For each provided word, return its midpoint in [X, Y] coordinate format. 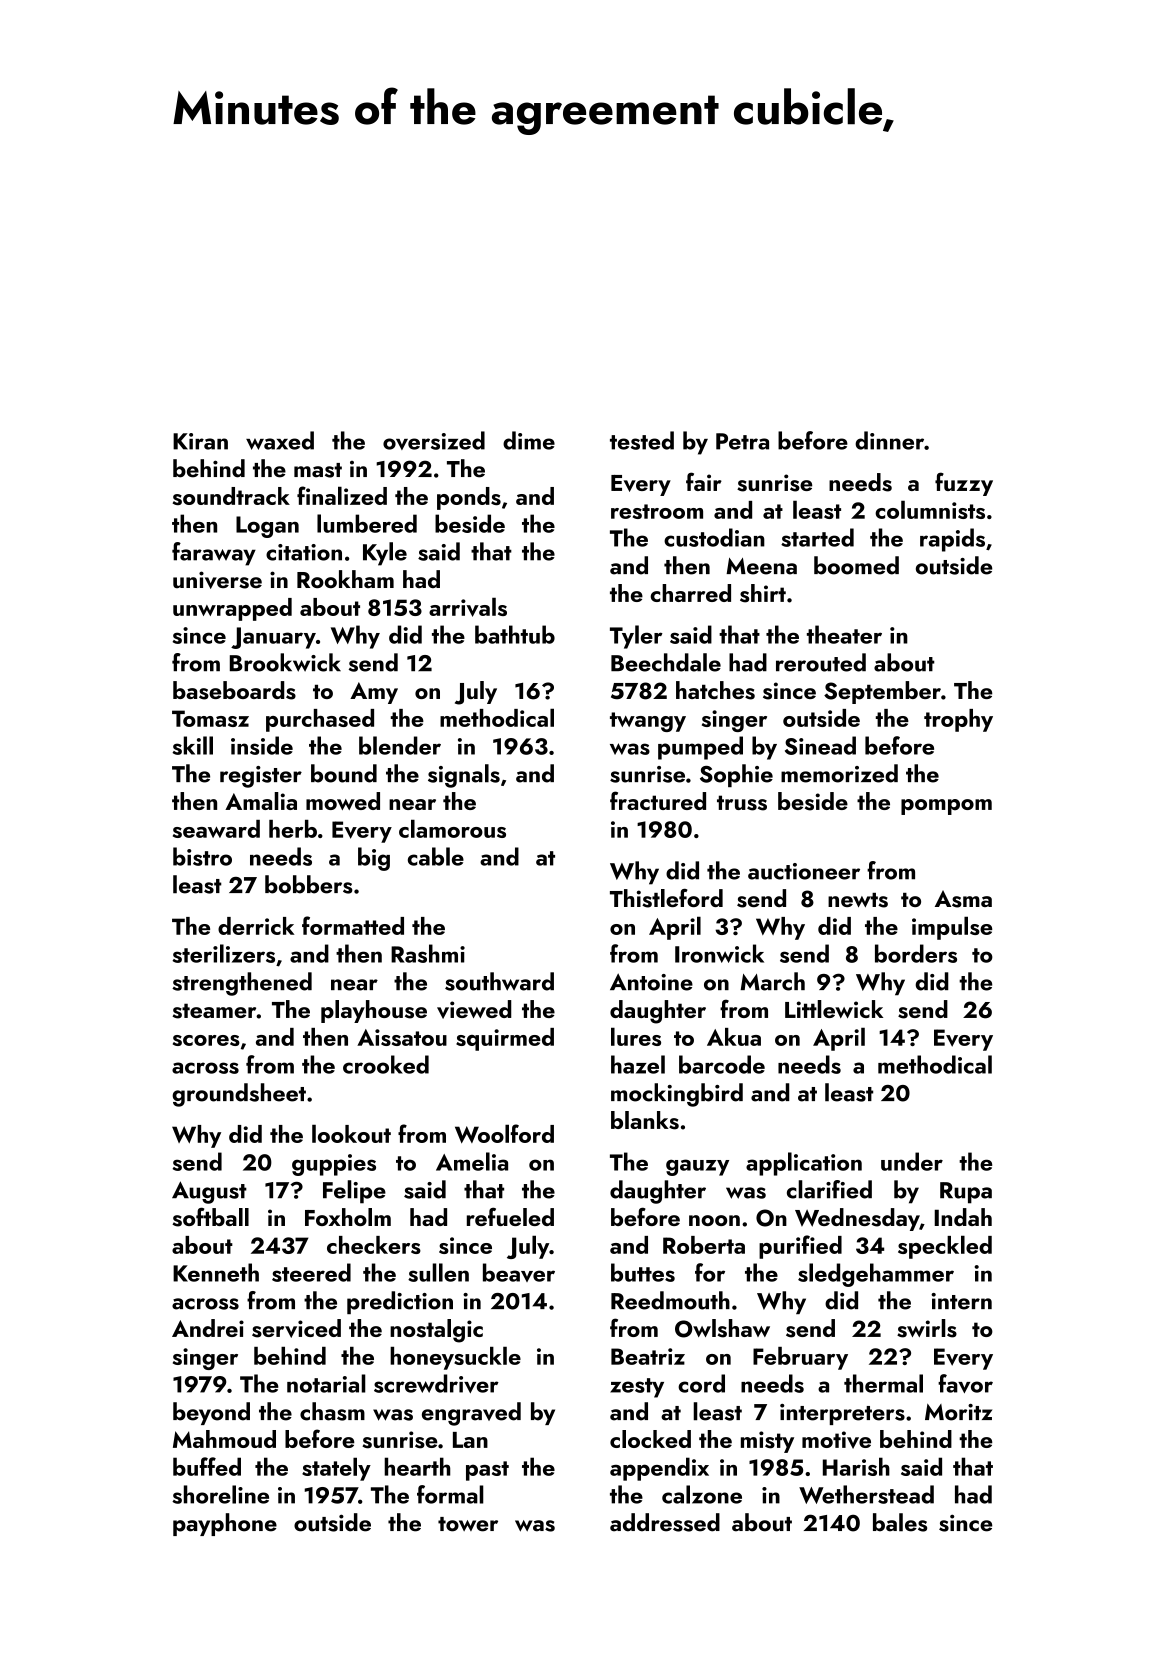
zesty [637, 1388]
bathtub [515, 634]
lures [636, 1036]
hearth [417, 1466]
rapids [952, 540]
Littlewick [834, 1009]
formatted [353, 925]
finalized [342, 495]
